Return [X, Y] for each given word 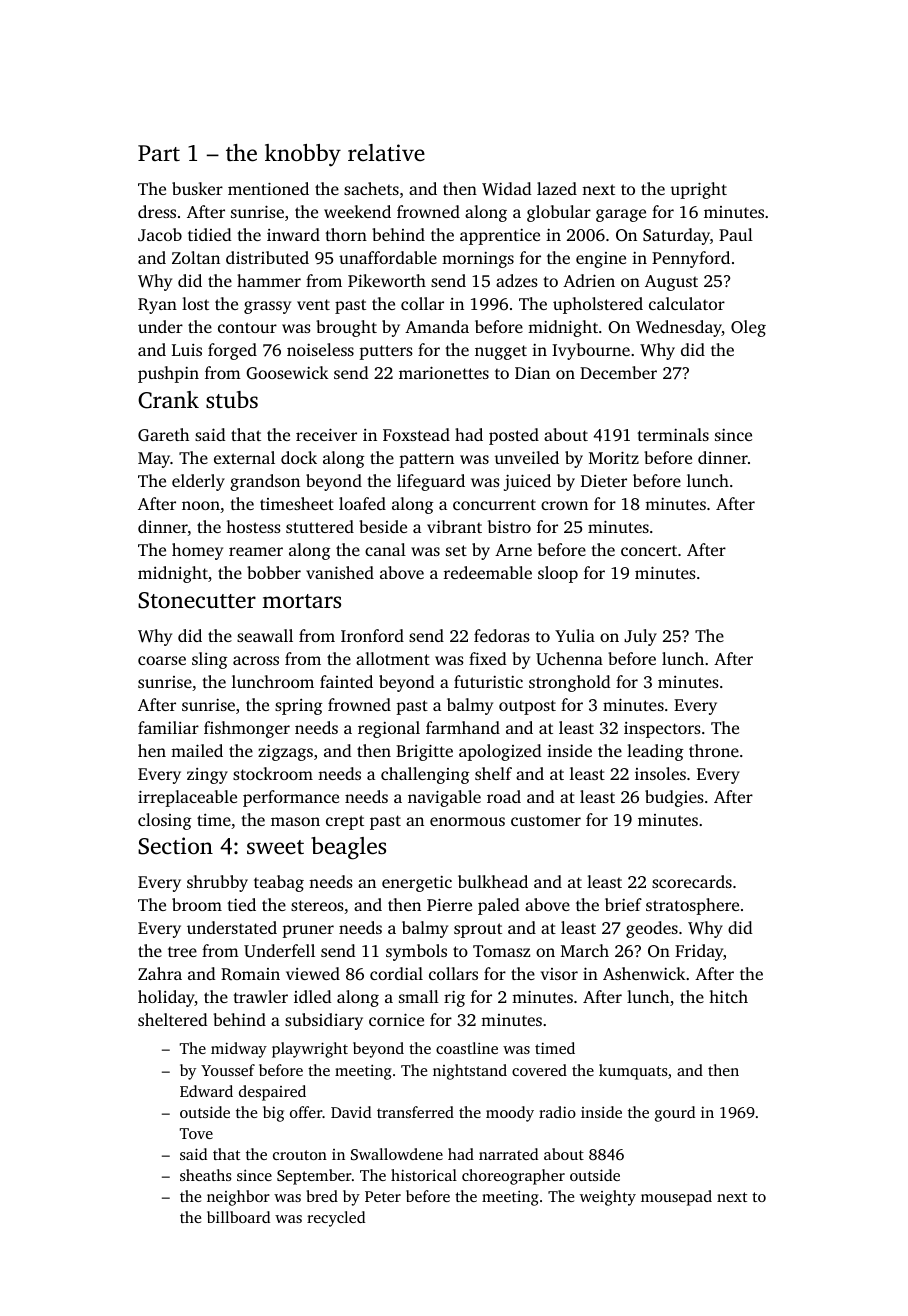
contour [247, 327]
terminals [673, 434]
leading [655, 752]
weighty [608, 1198]
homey [197, 551]
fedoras [502, 635]
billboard [238, 1217]
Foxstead [416, 434]
